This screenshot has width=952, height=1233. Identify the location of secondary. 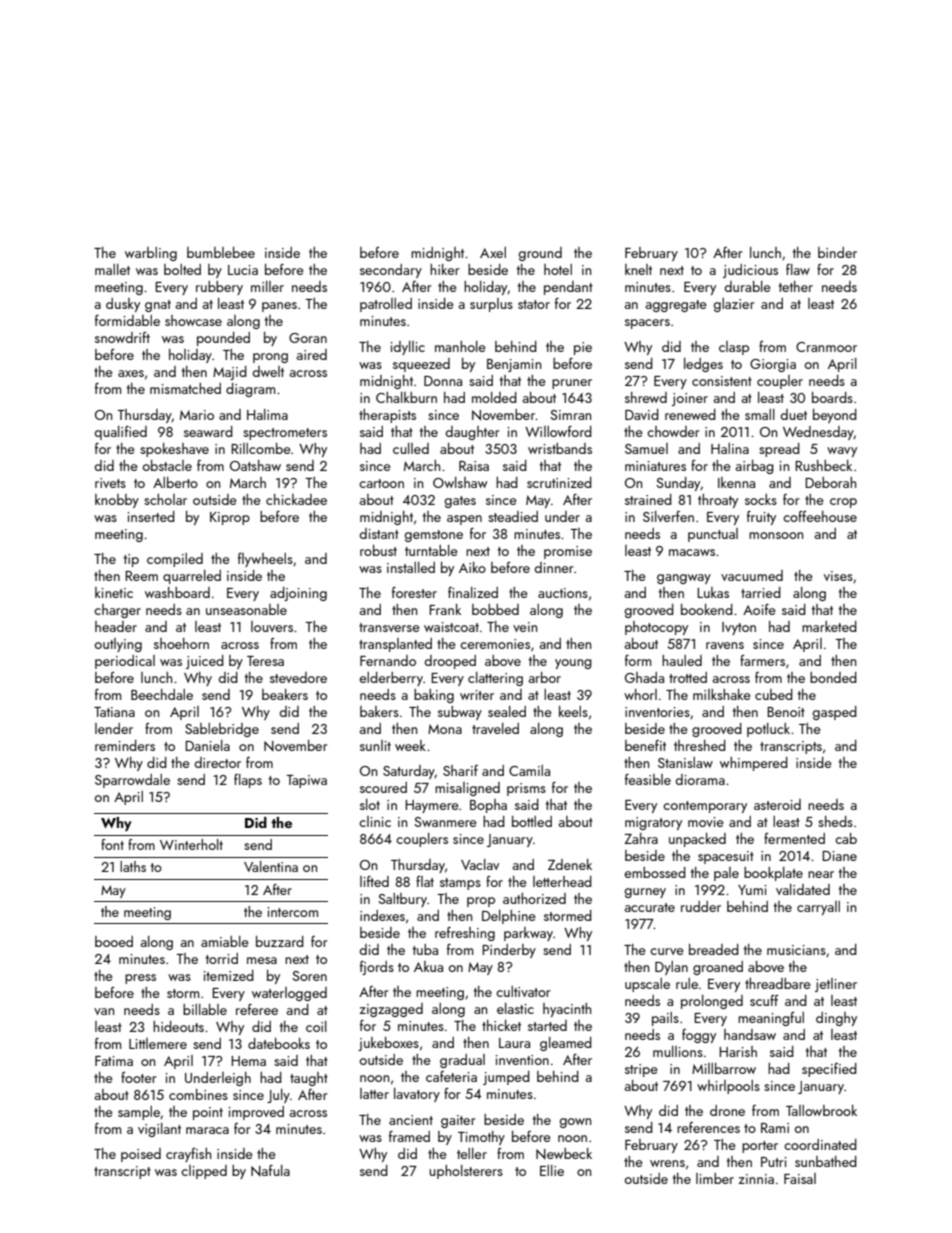
(391, 271).
